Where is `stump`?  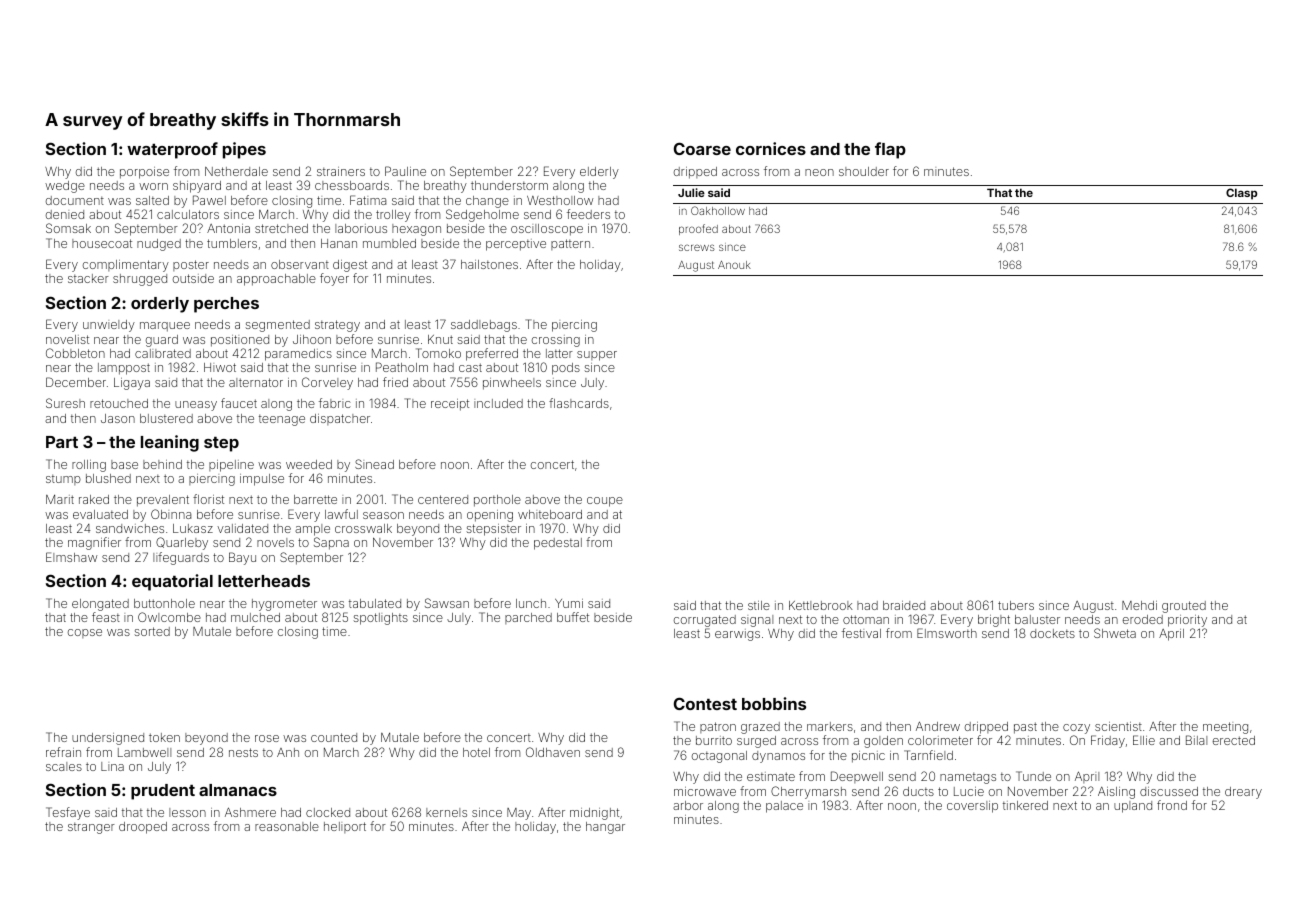
stump is located at coordinates (63, 480).
